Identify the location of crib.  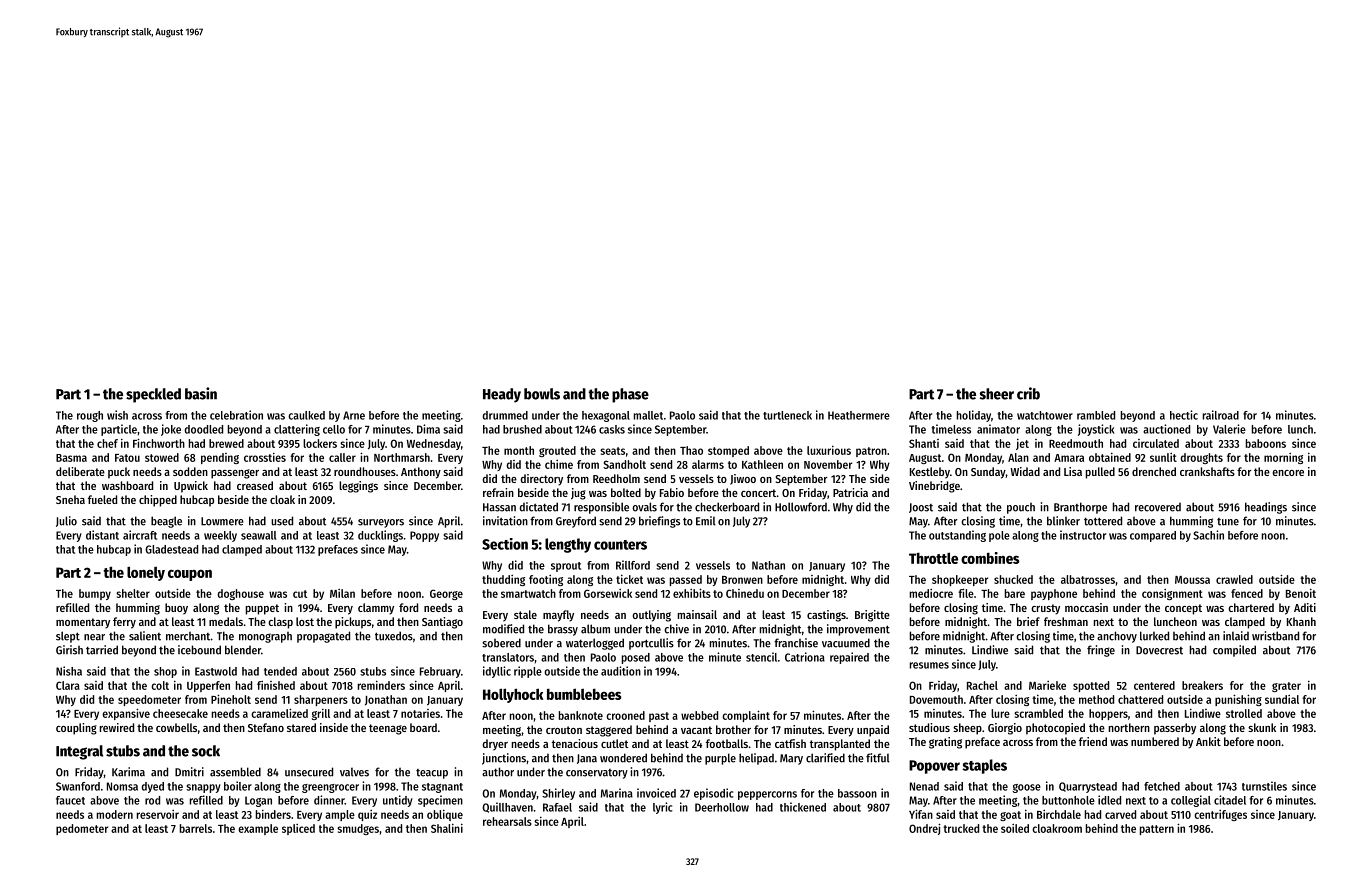
(1028, 393).
